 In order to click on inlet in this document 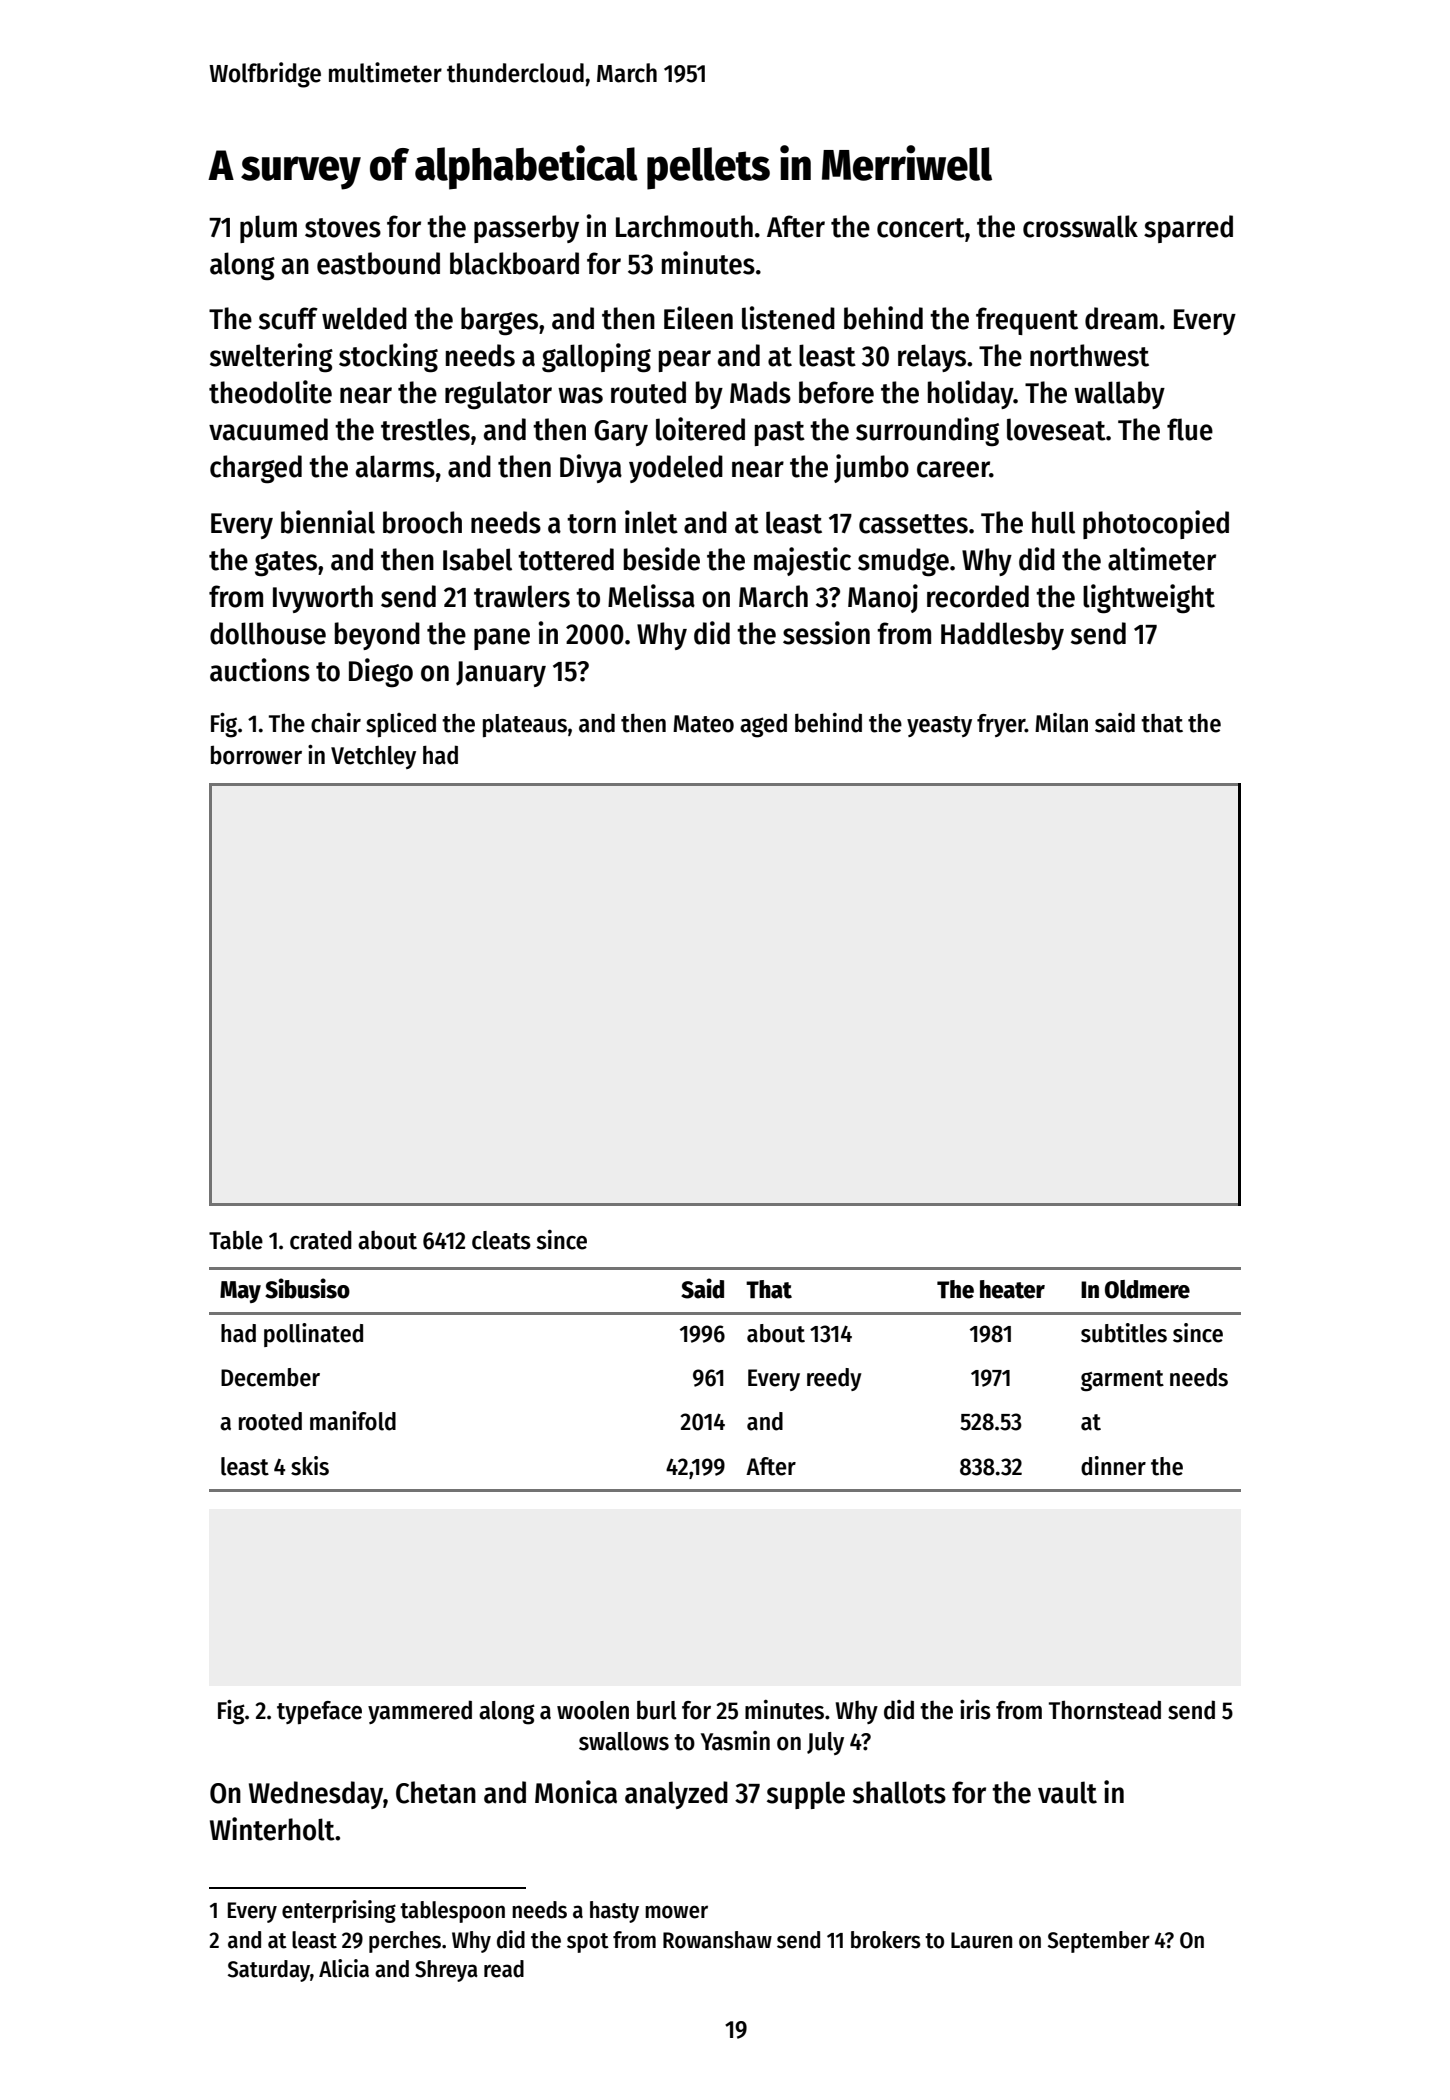, I will do `click(651, 522)`.
